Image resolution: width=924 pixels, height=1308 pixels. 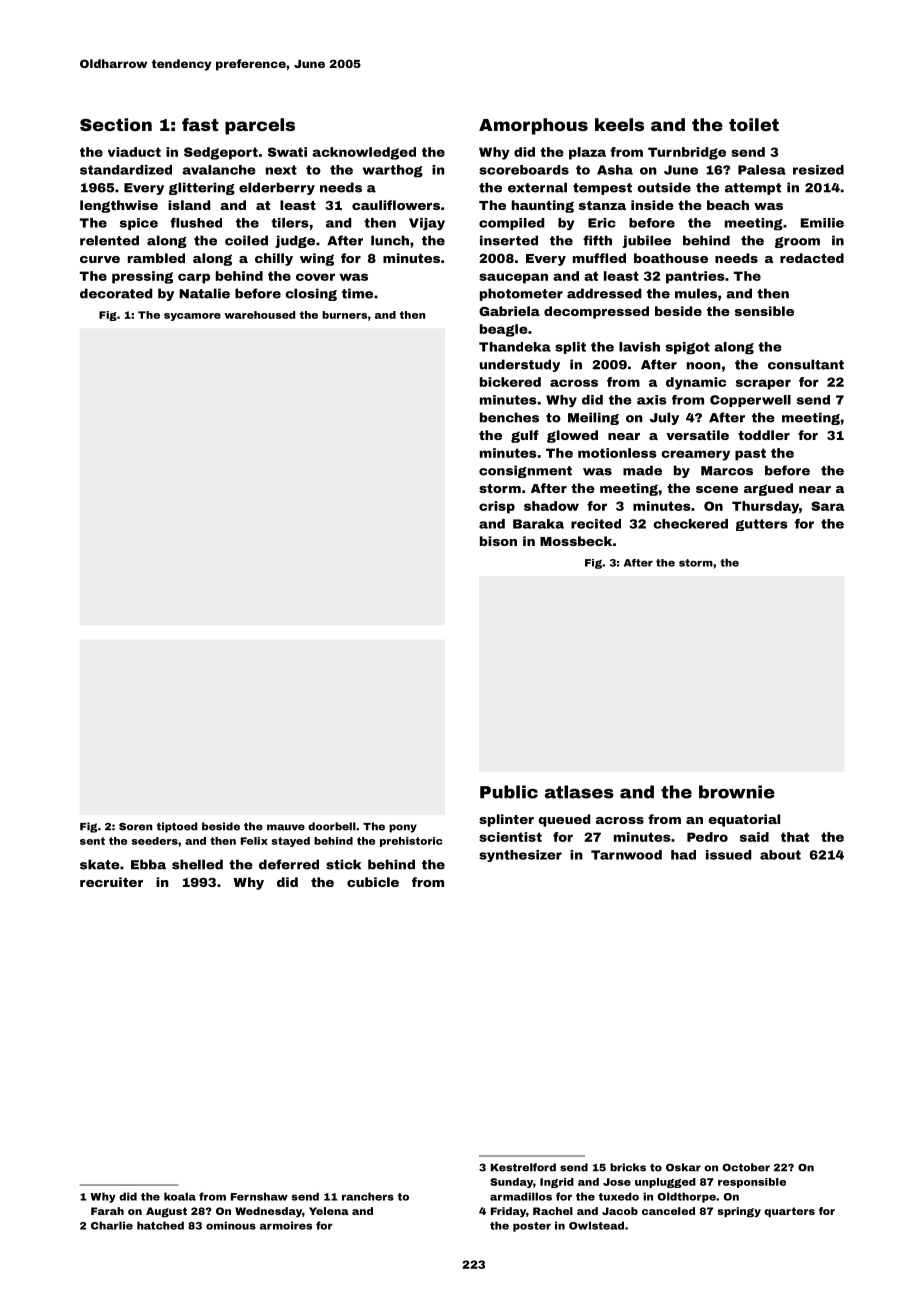 What do you see at coordinates (116, 293) in the document?
I see `decorated` at bounding box center [116, 293].
